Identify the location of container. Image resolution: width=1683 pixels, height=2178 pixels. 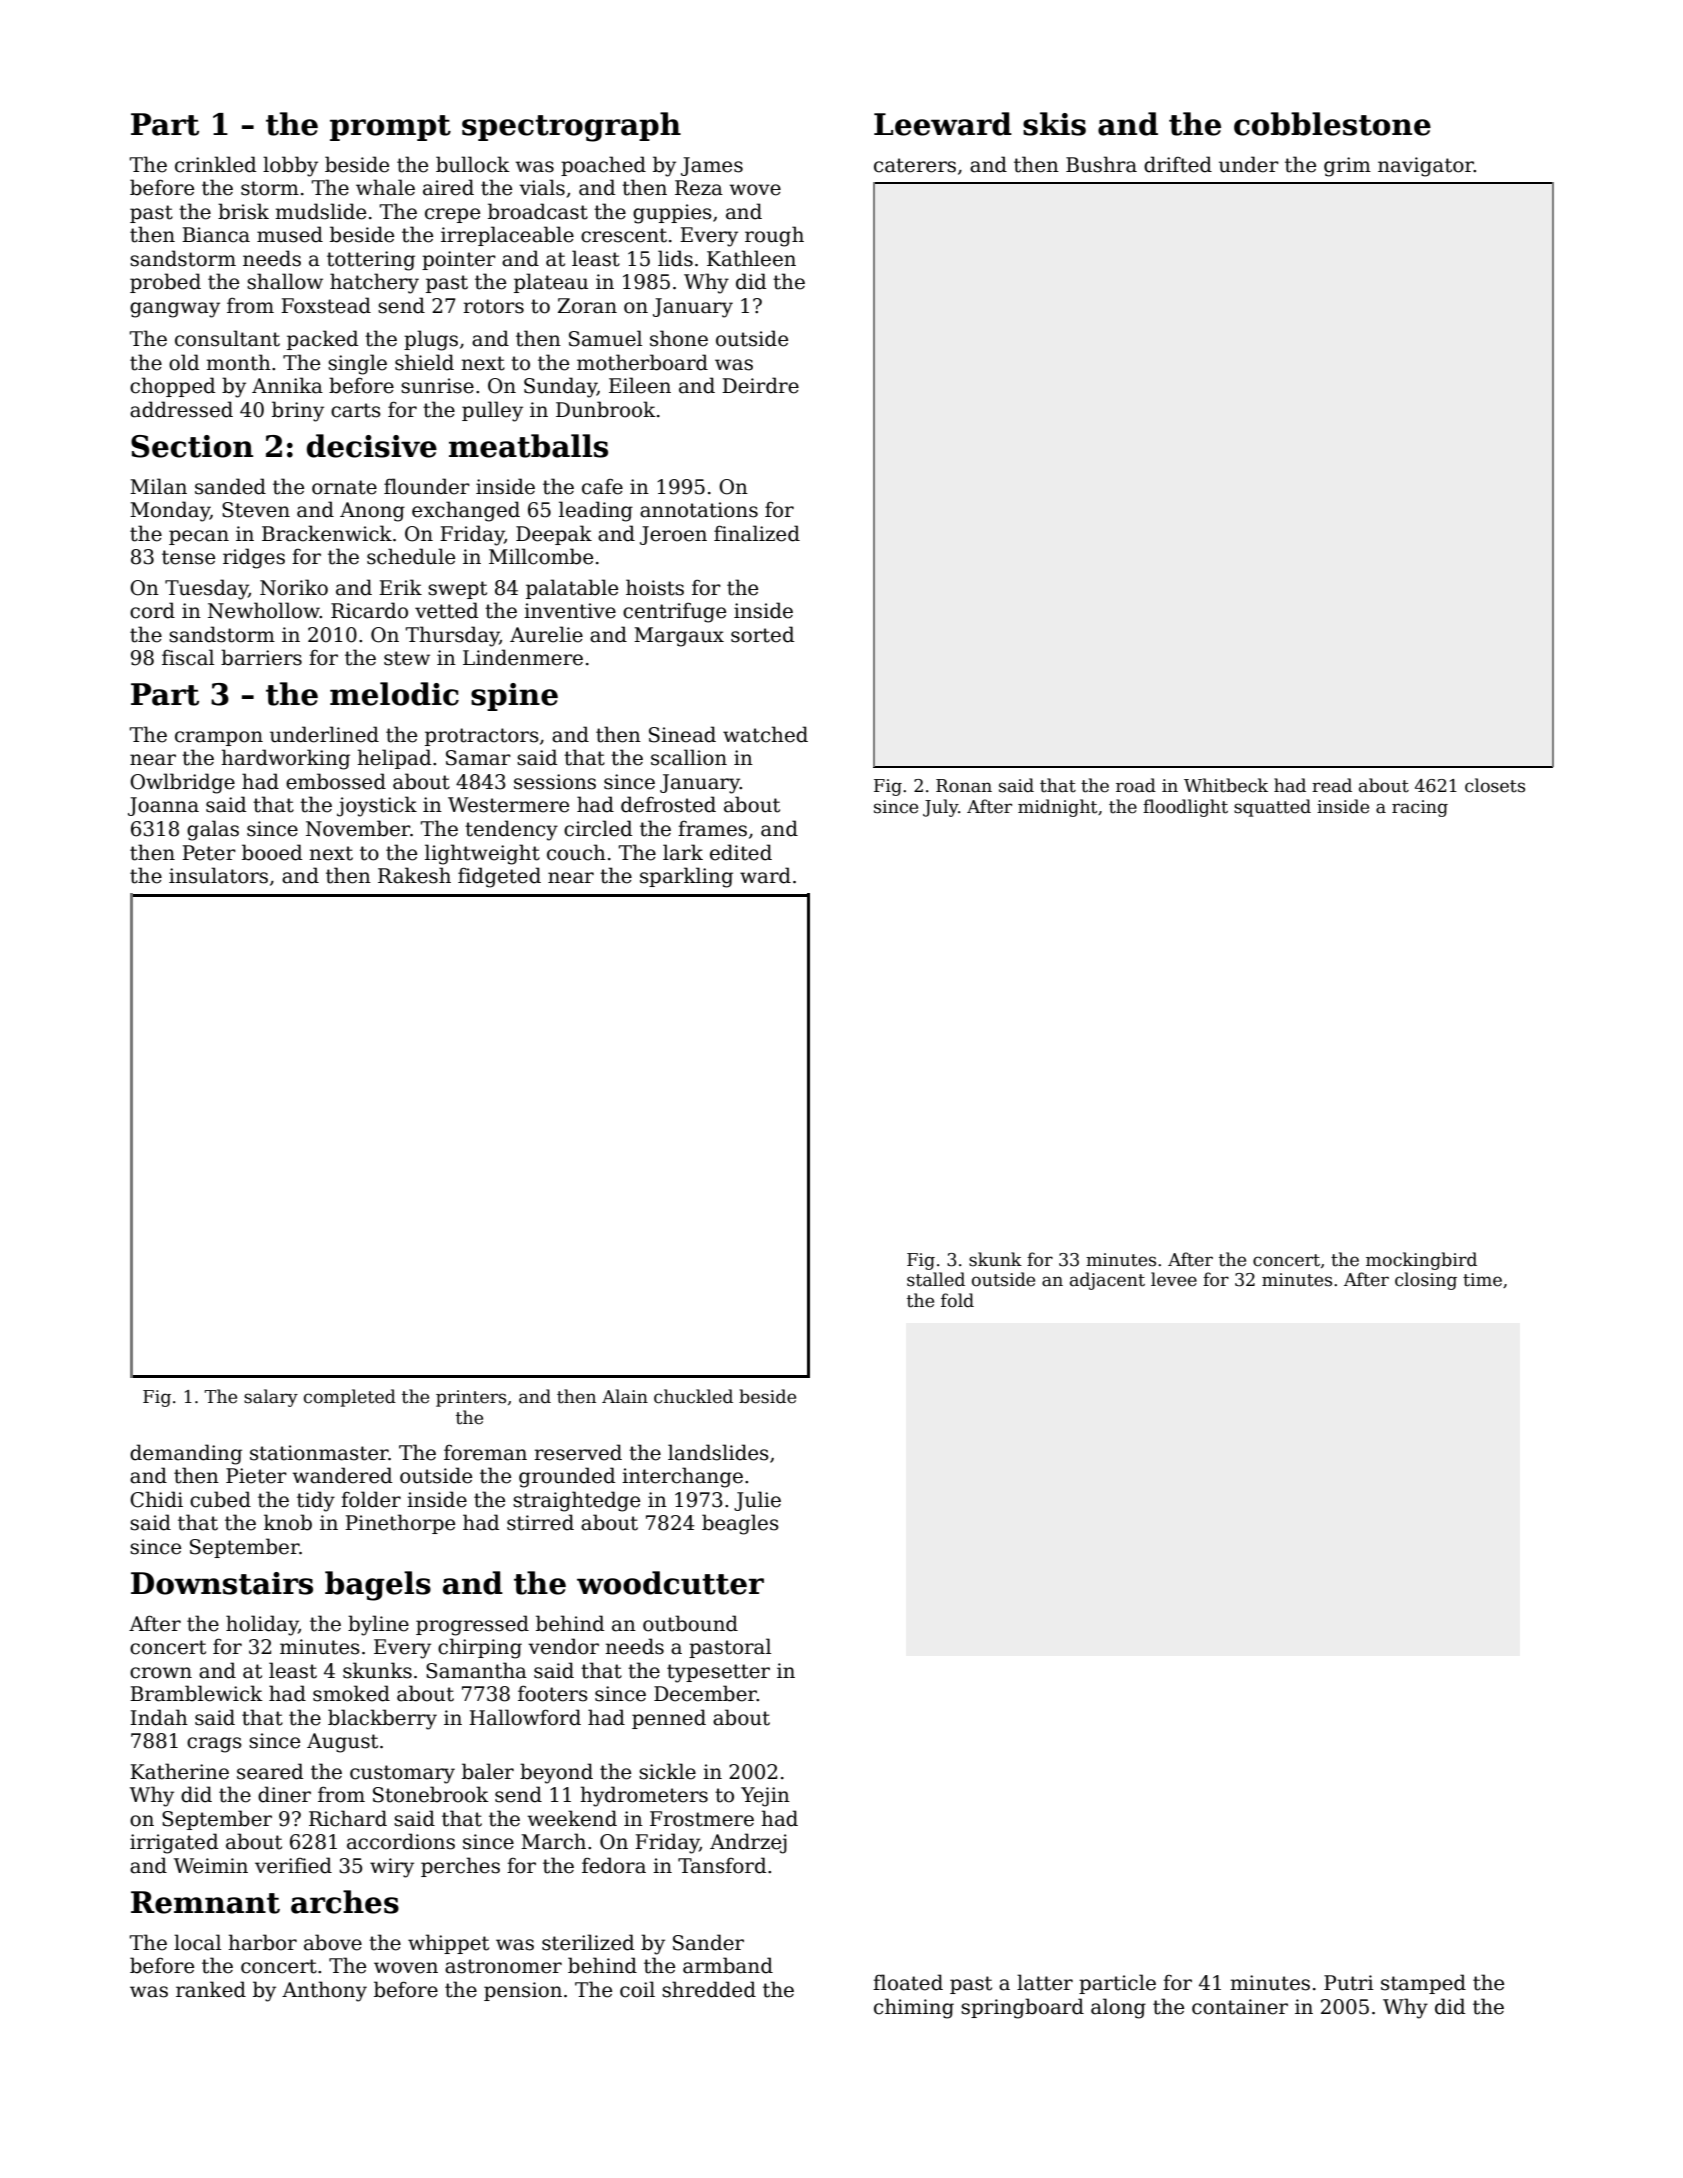
(1240, 2007).
